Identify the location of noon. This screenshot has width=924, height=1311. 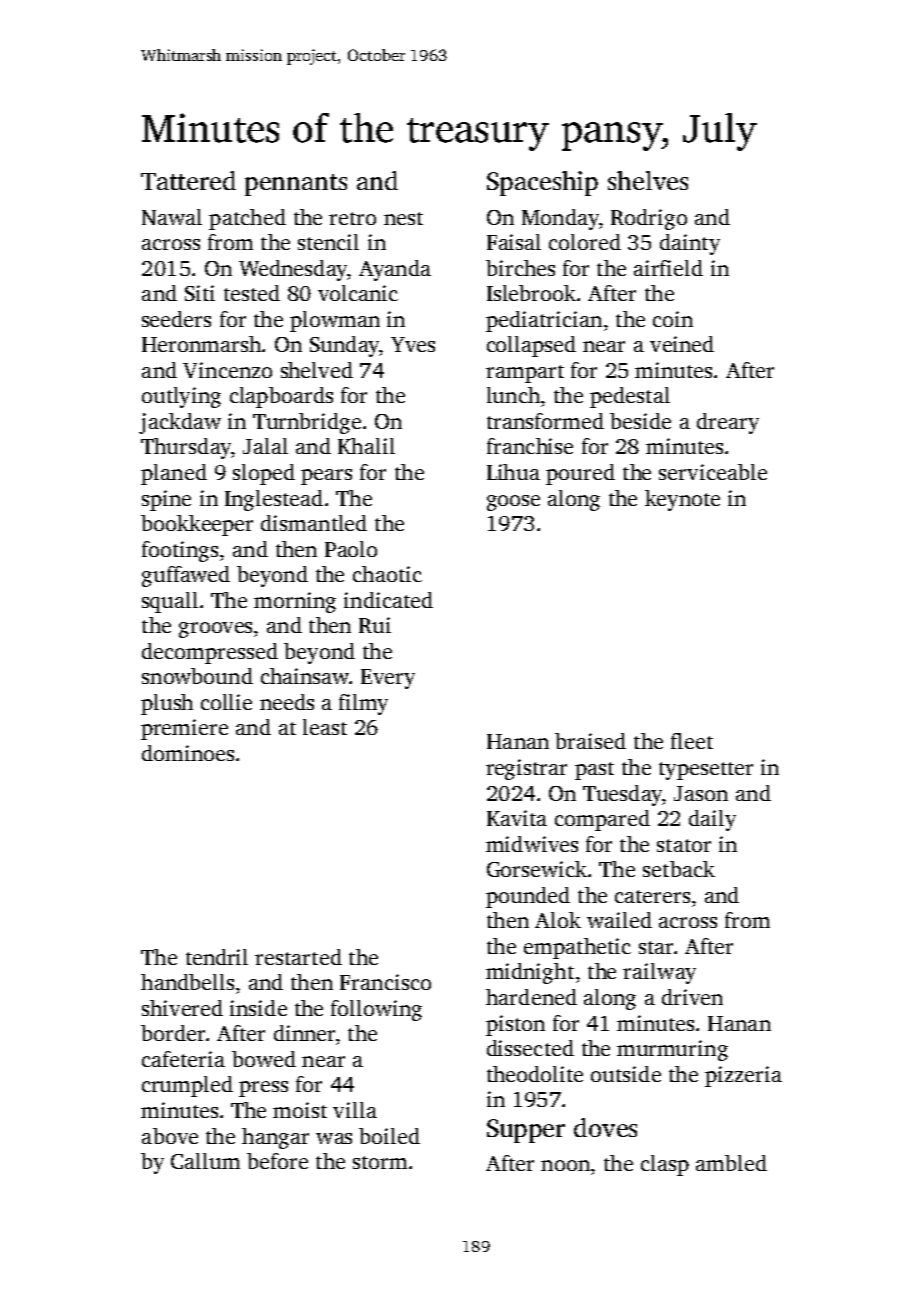
(565, 1165).
